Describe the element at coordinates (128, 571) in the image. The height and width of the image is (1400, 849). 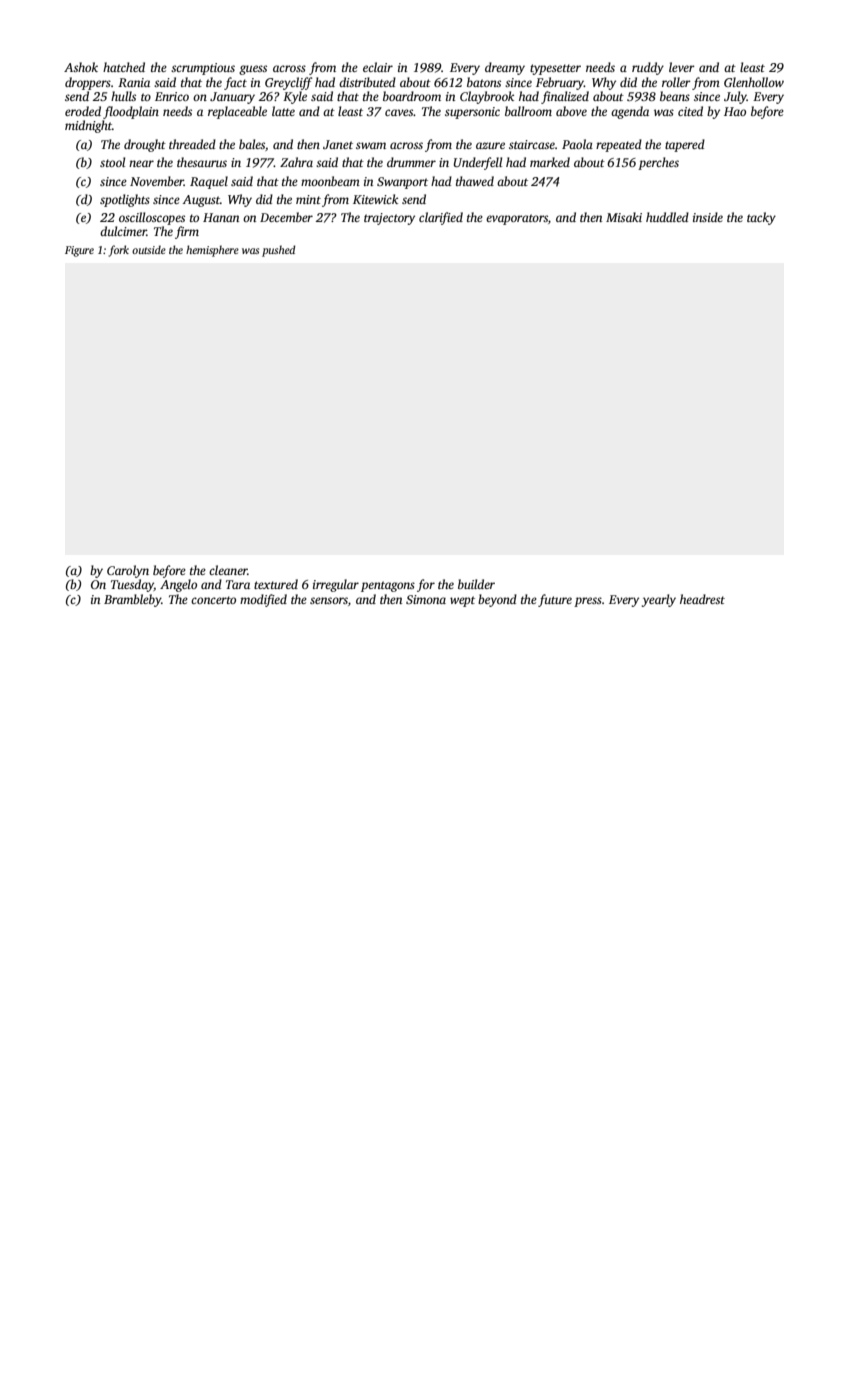
I see `Carolyn` at that location.
